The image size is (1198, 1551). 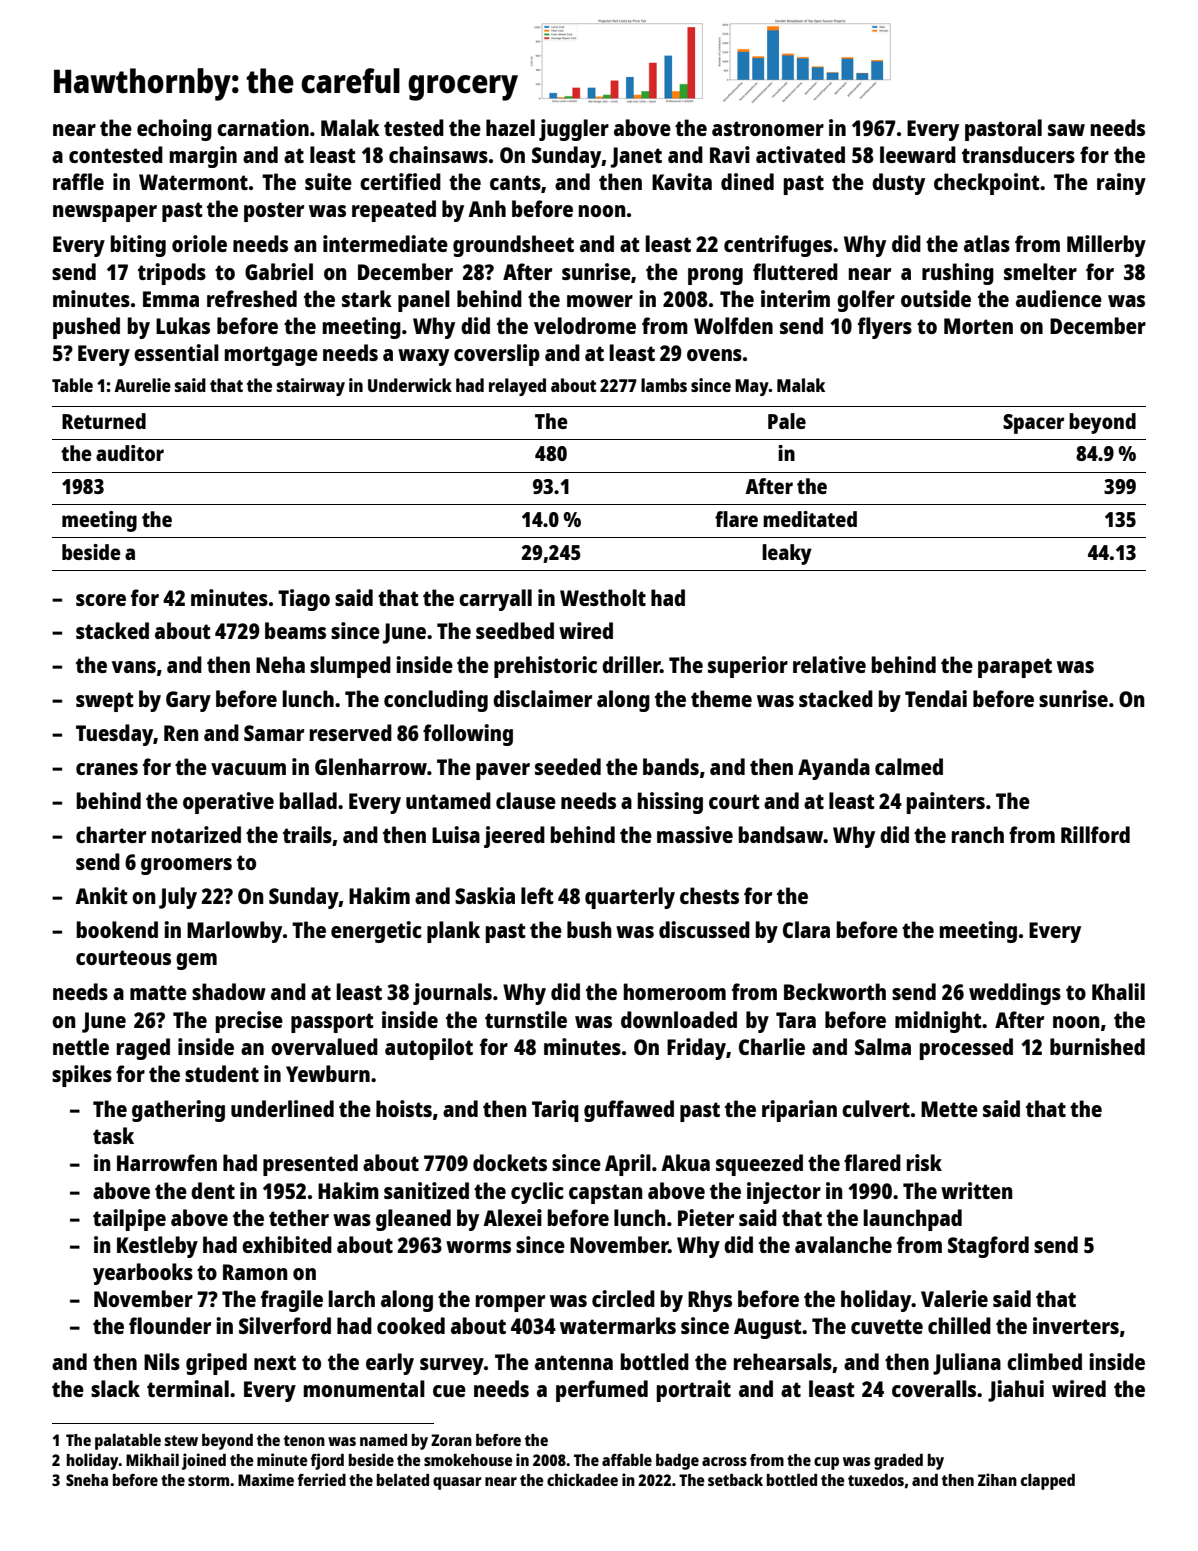 I want to click on Ravi, so click(x=730, y=154).
